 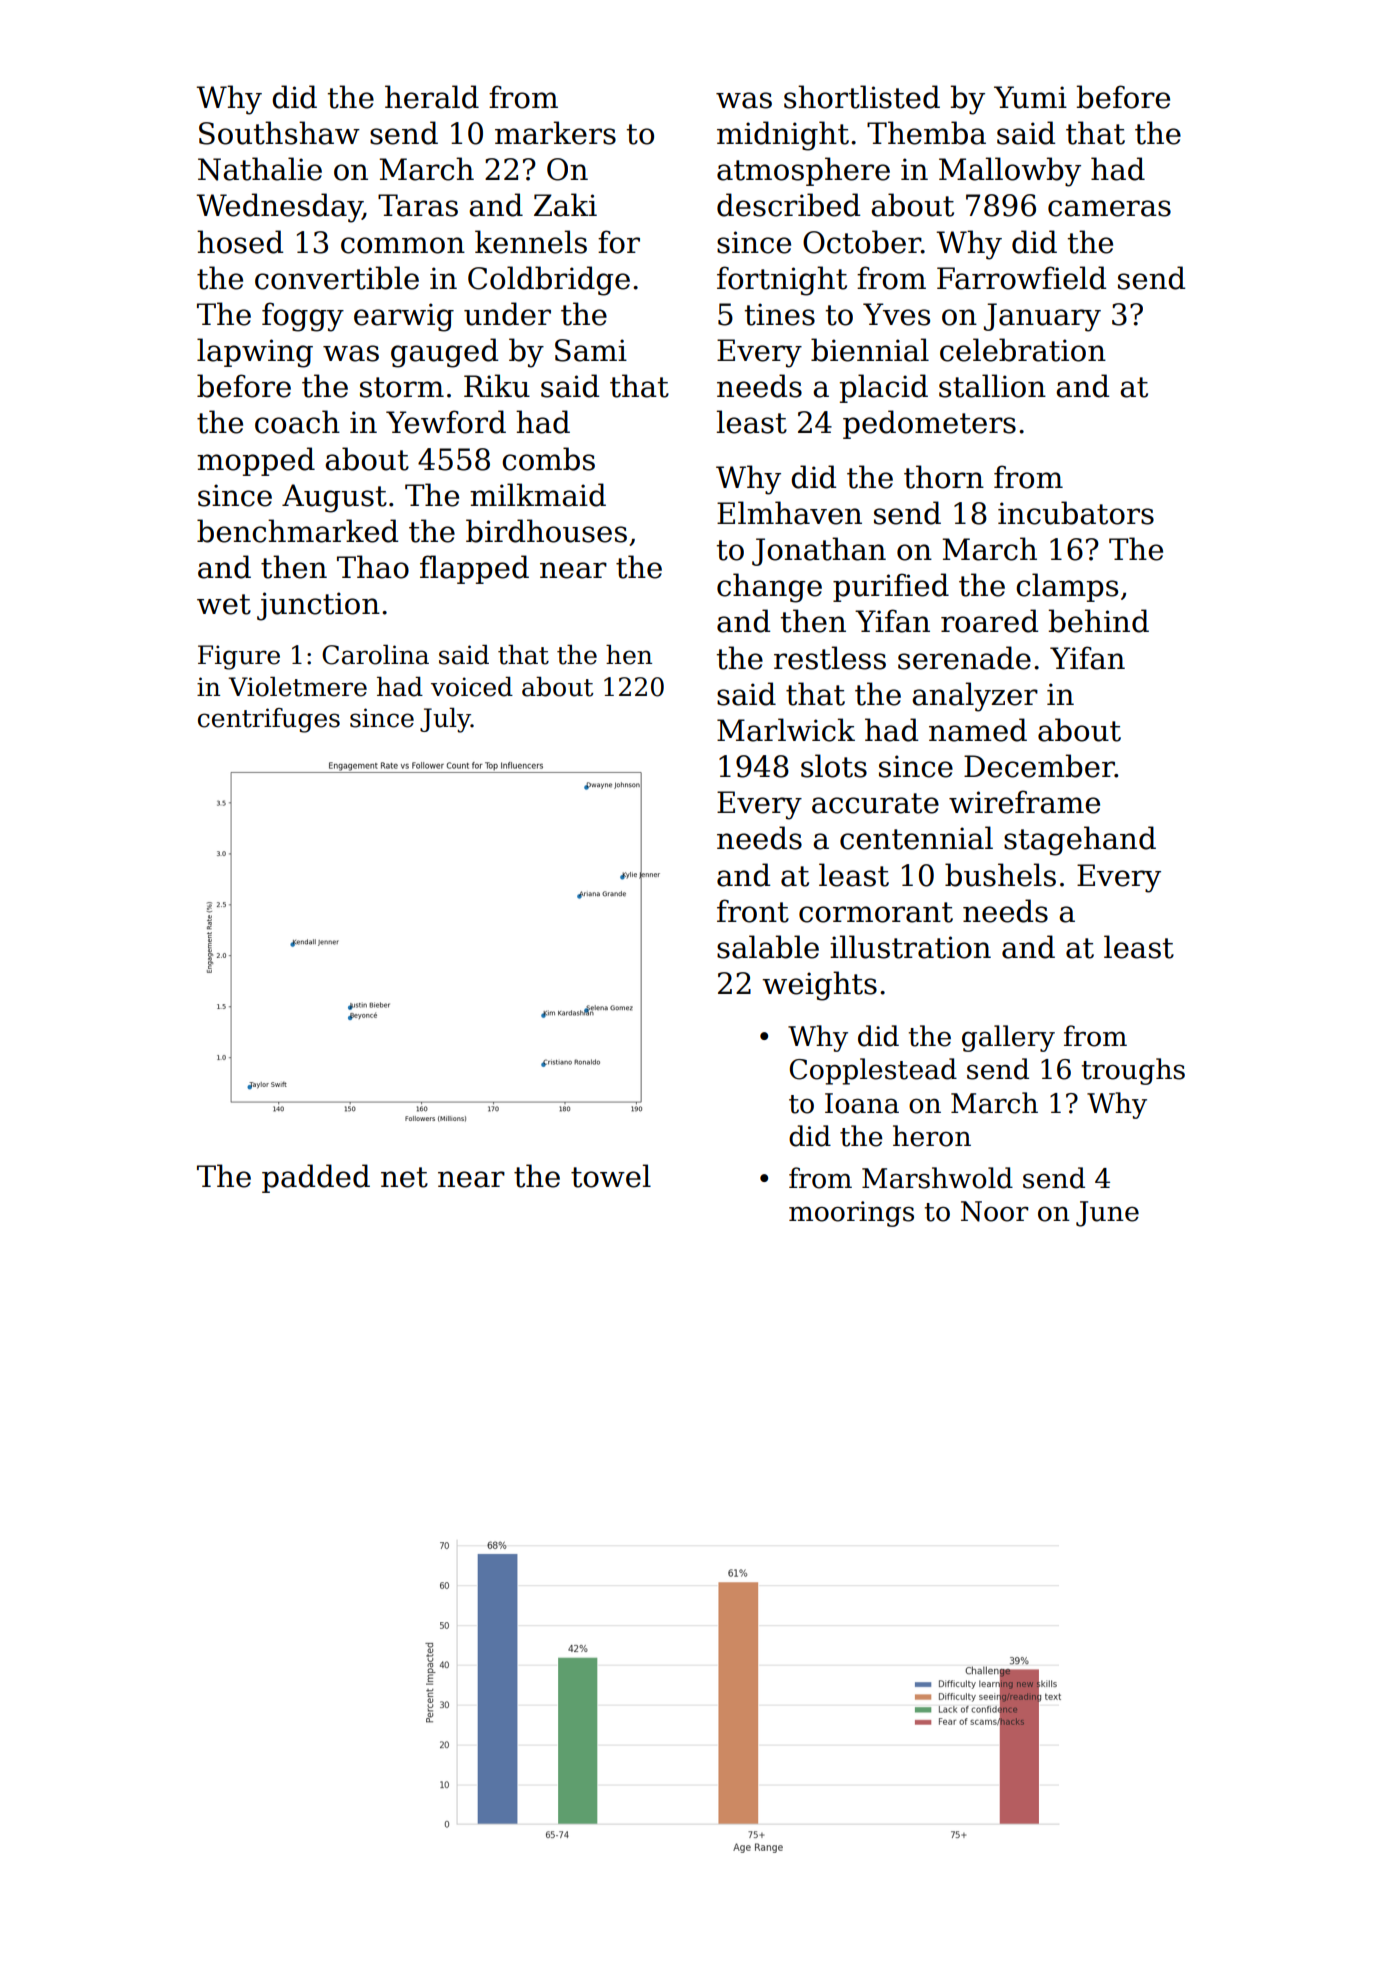 What do you see at coordinates (1109, 208) in the screenshot?
I see `cameras` at bounding box center [1109, 208].
